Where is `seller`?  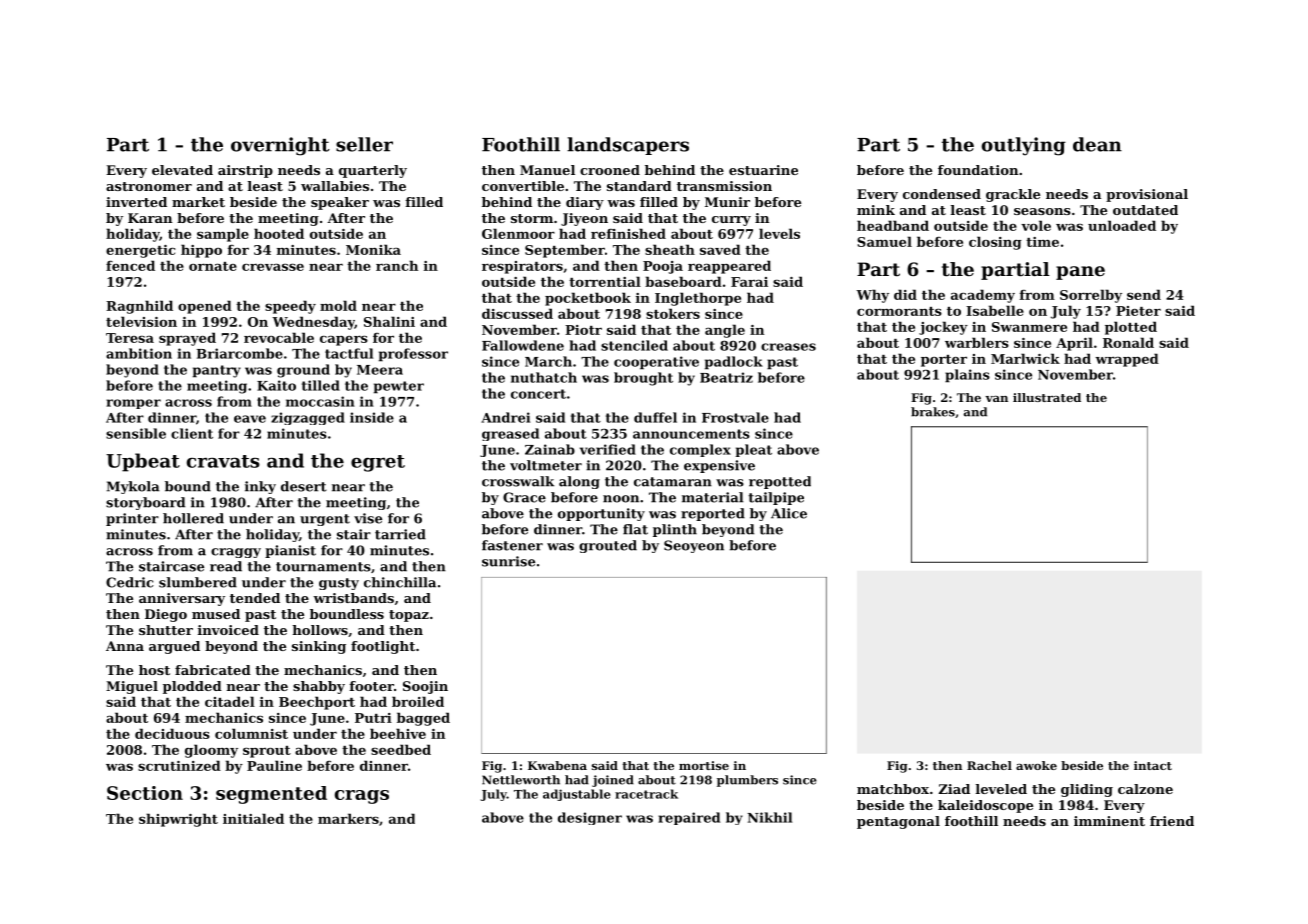
seller is located at coordinates (364, 144).
